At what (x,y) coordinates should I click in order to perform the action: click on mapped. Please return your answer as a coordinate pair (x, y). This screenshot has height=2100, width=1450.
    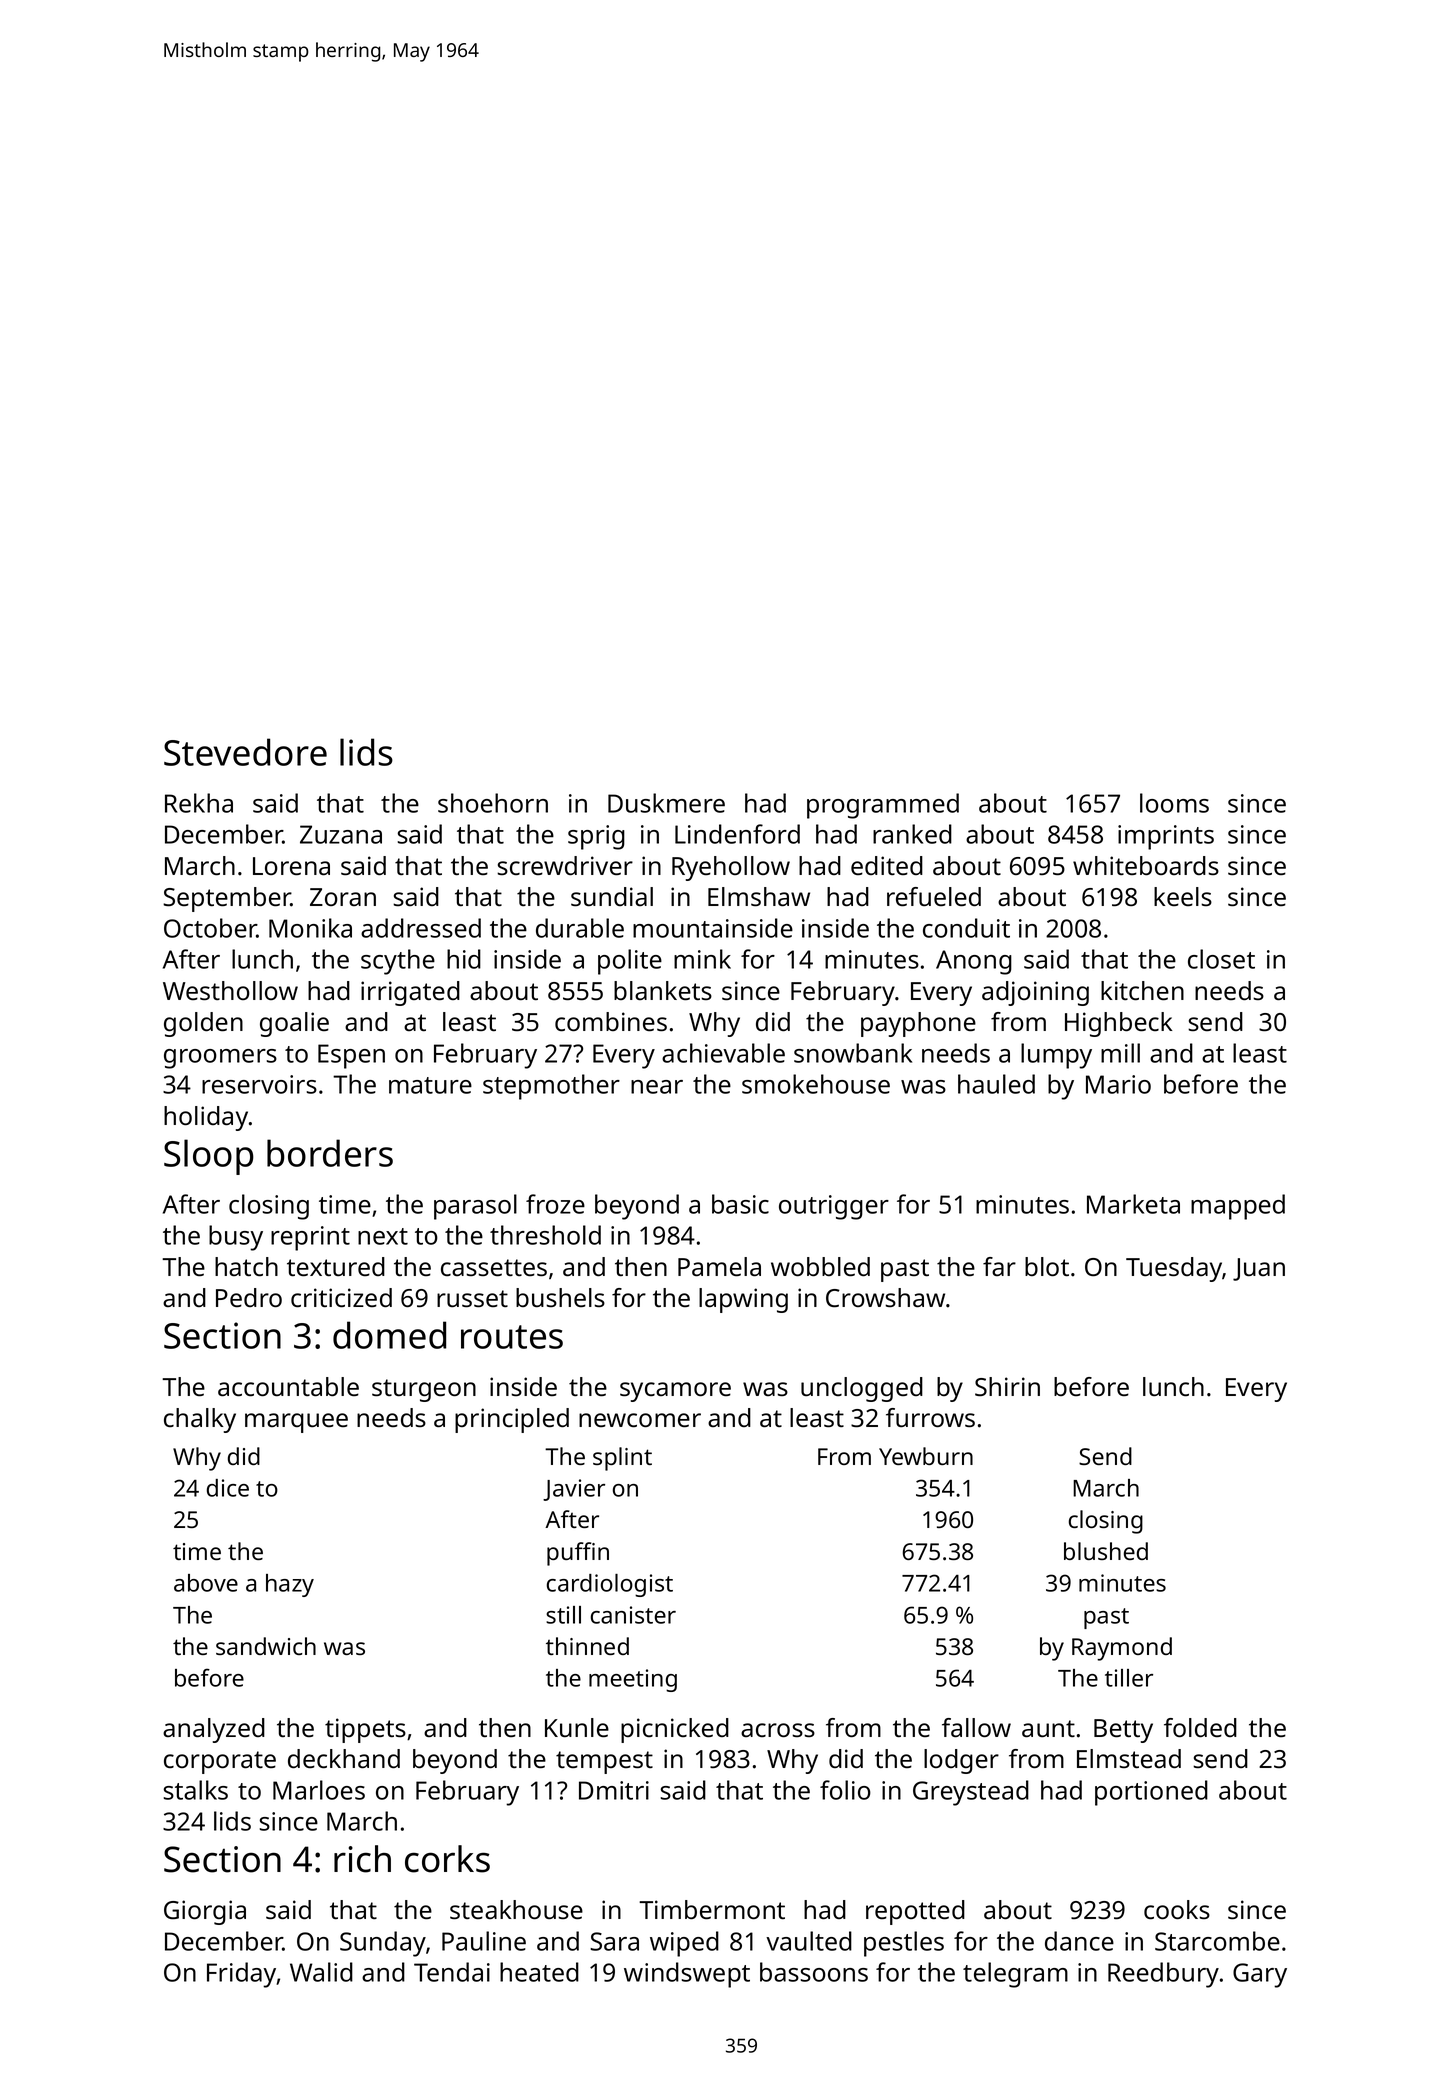
    Looking at the image, I should click on (1238, 1207).
